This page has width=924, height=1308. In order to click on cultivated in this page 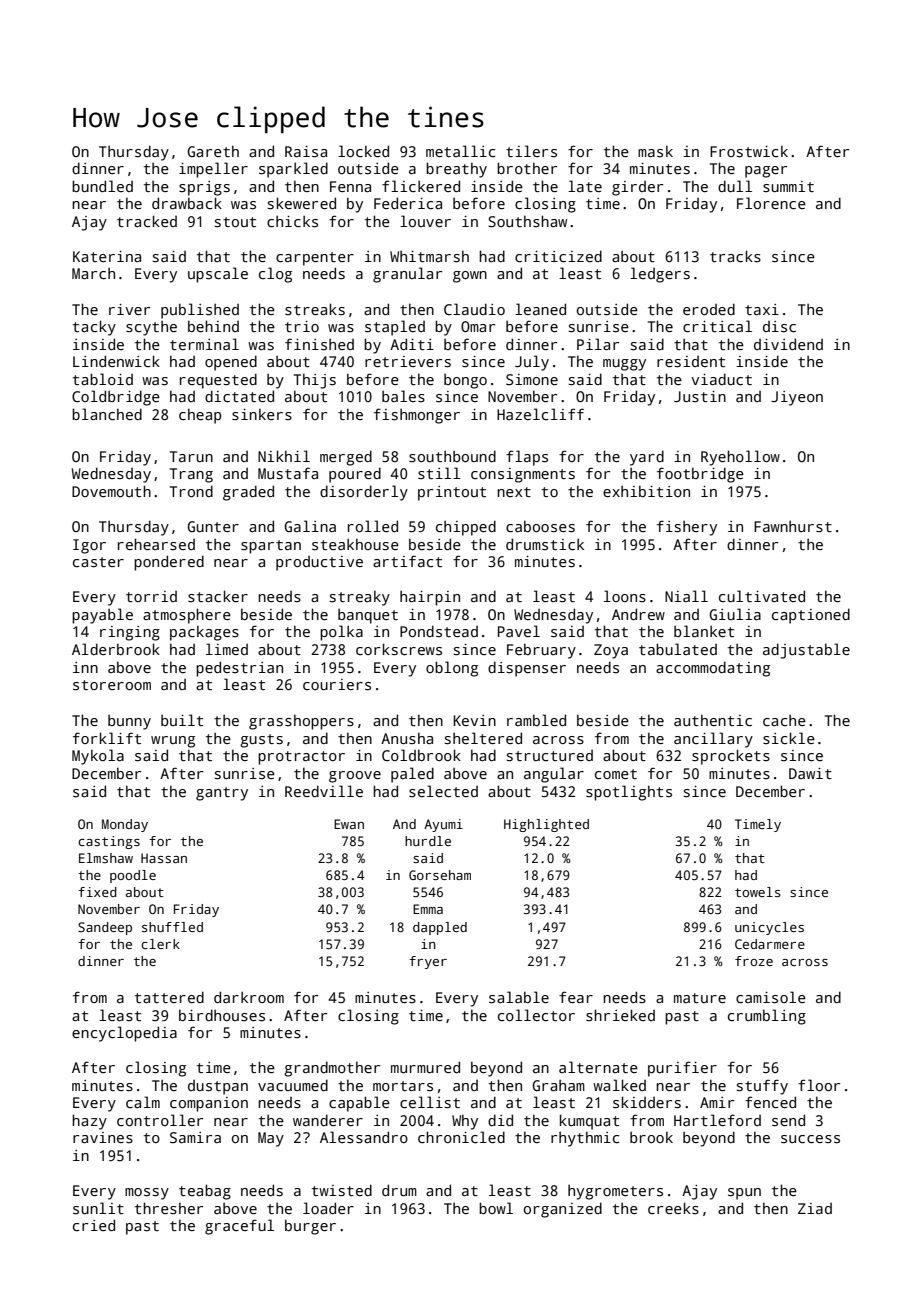, I will do `click(762, 596)`.
